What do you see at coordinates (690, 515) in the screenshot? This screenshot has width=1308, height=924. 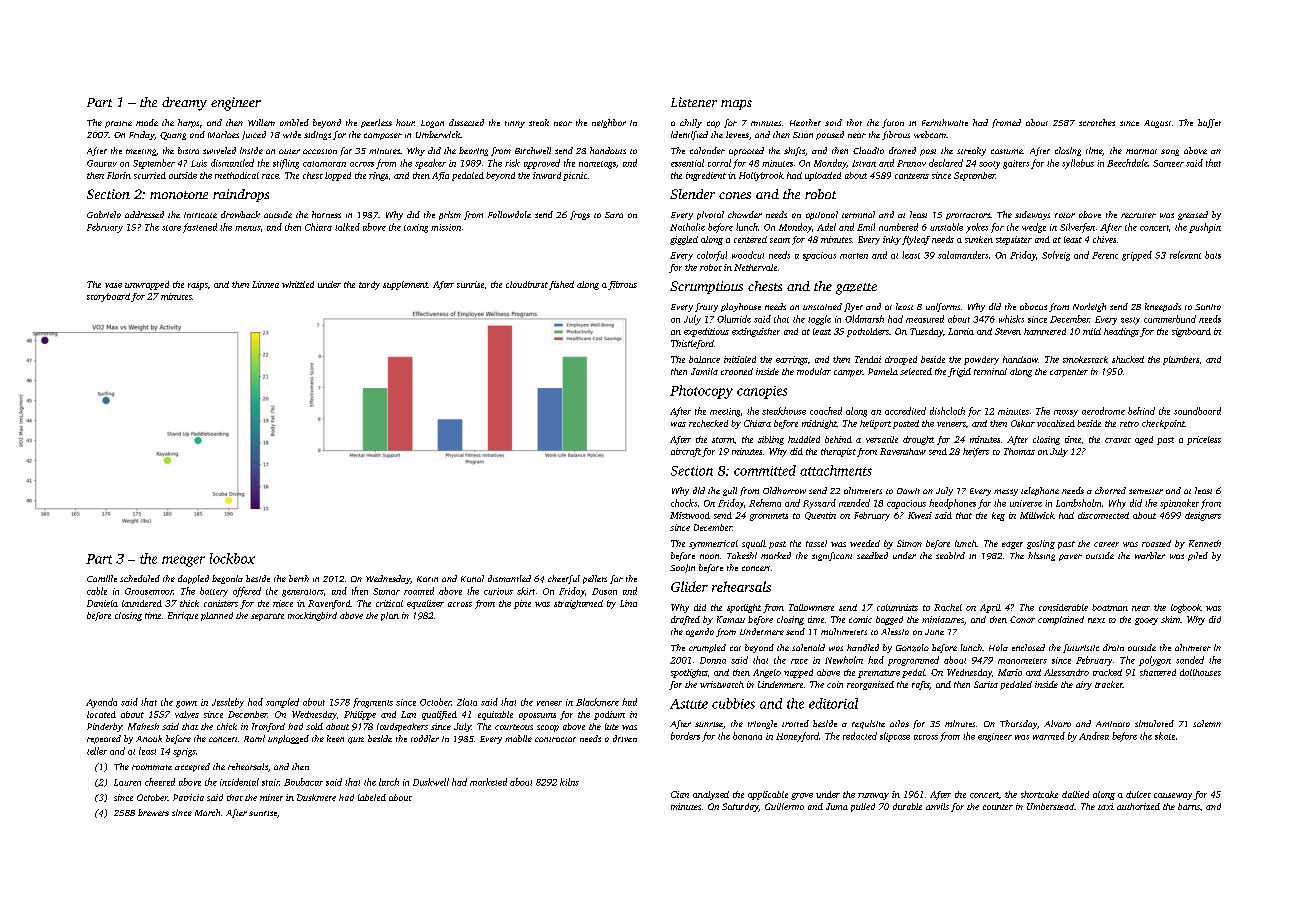 I see `Mistwood` at bounding box center [690, 515].
